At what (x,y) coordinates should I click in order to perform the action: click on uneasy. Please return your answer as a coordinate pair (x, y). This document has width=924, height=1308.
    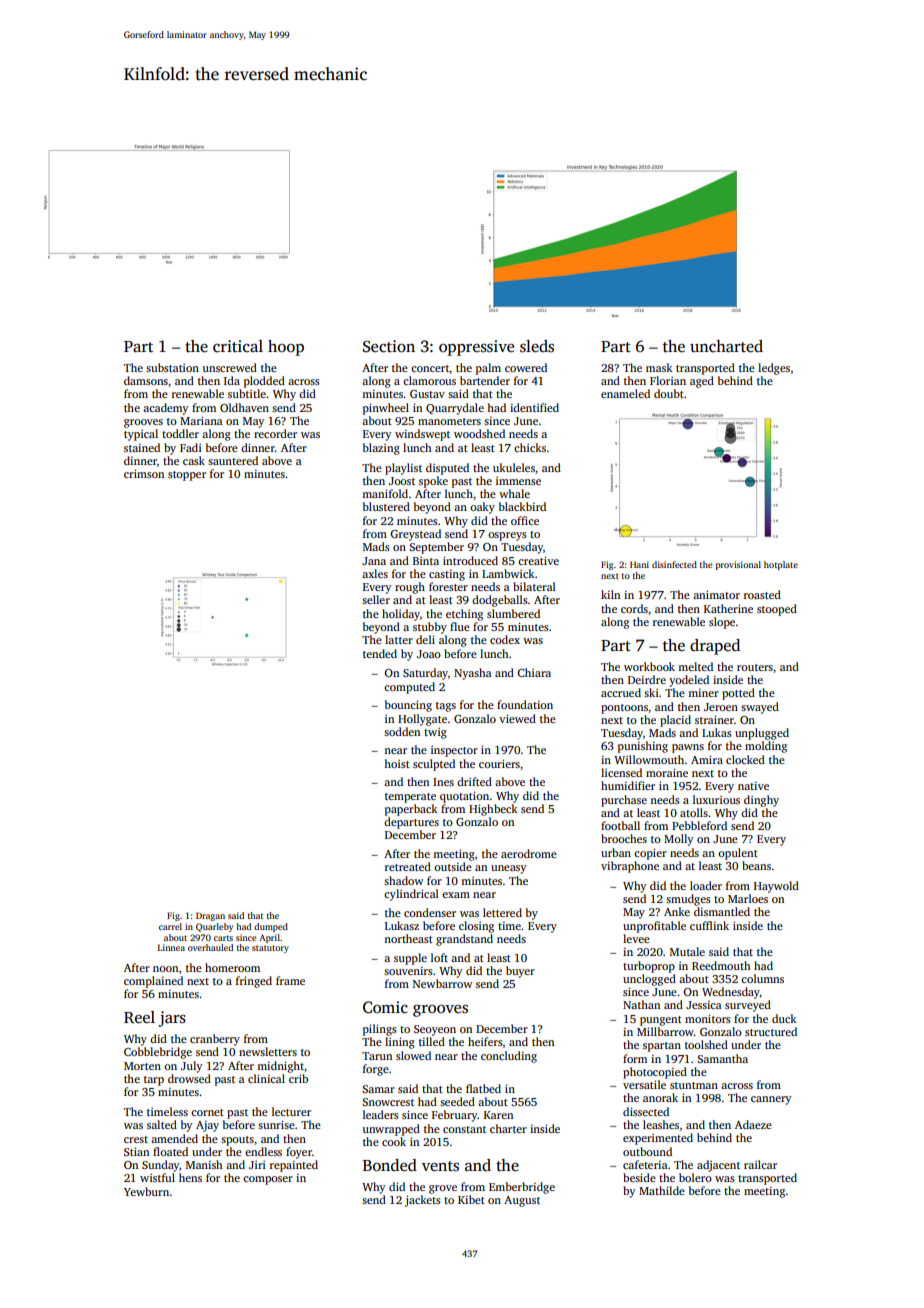
    Looking at the image, I should click on (508, 869).
